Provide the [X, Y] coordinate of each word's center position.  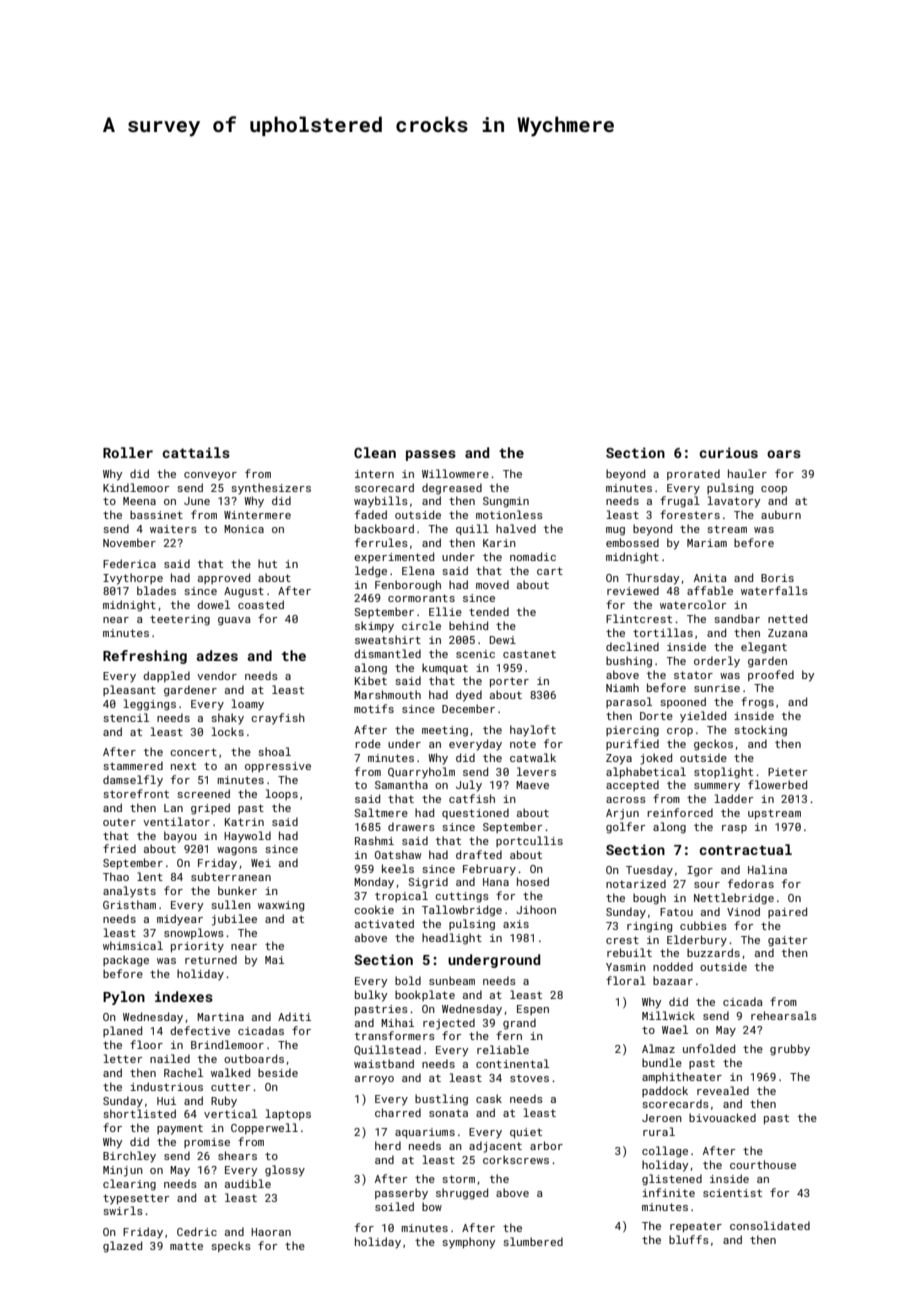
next [183, 766]
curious [728, 452]
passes [431, 455]
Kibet [371, 680]
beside [278, 1072]
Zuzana [788, 633]
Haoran [271, 1232]
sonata [448, 1113]
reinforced [680, 812]
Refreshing [145, 657]
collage [665, 1152]
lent [150, 876]
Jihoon [536, 909]
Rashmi [374, 840]
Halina [767, 869]
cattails [196, 452]
